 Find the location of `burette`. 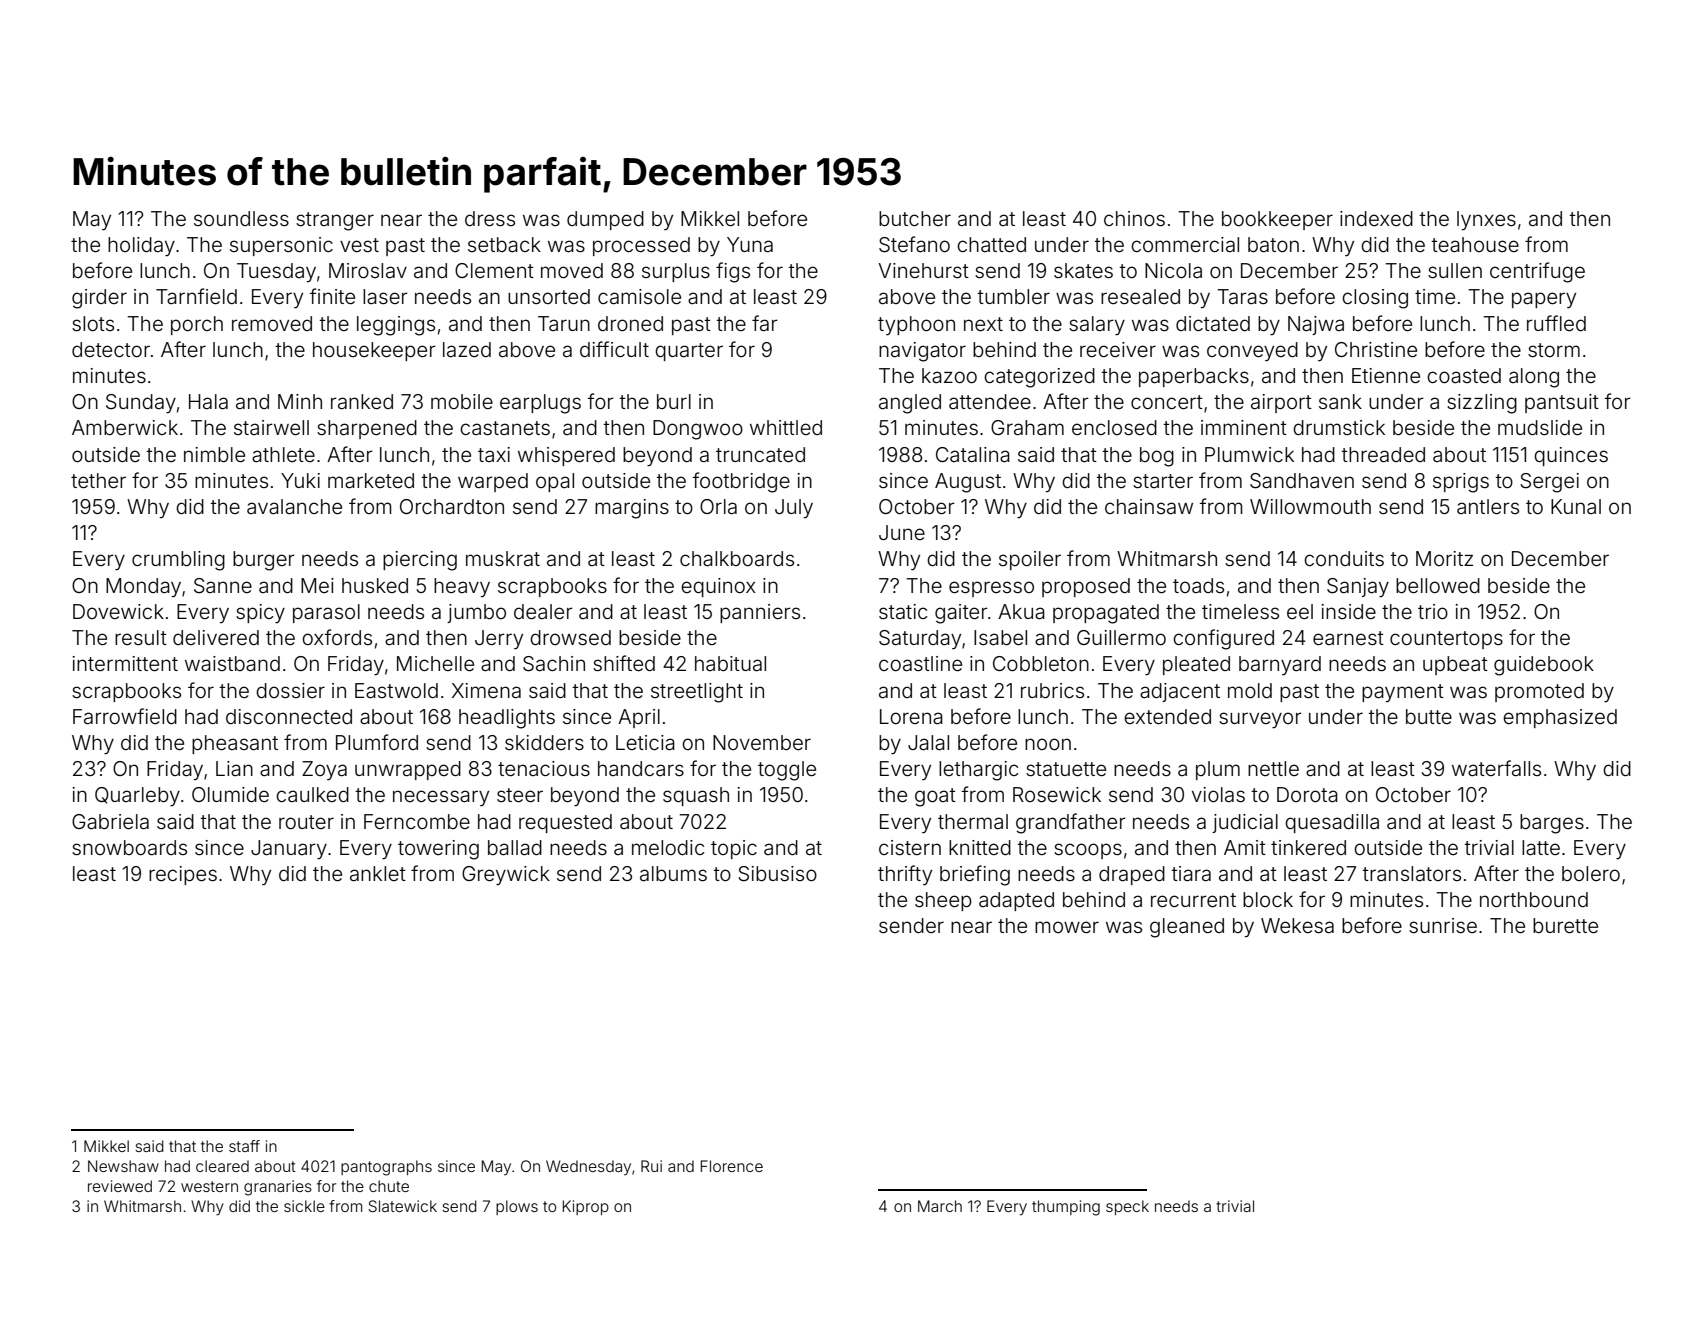

burette is located at coordinates (1565, 925).
